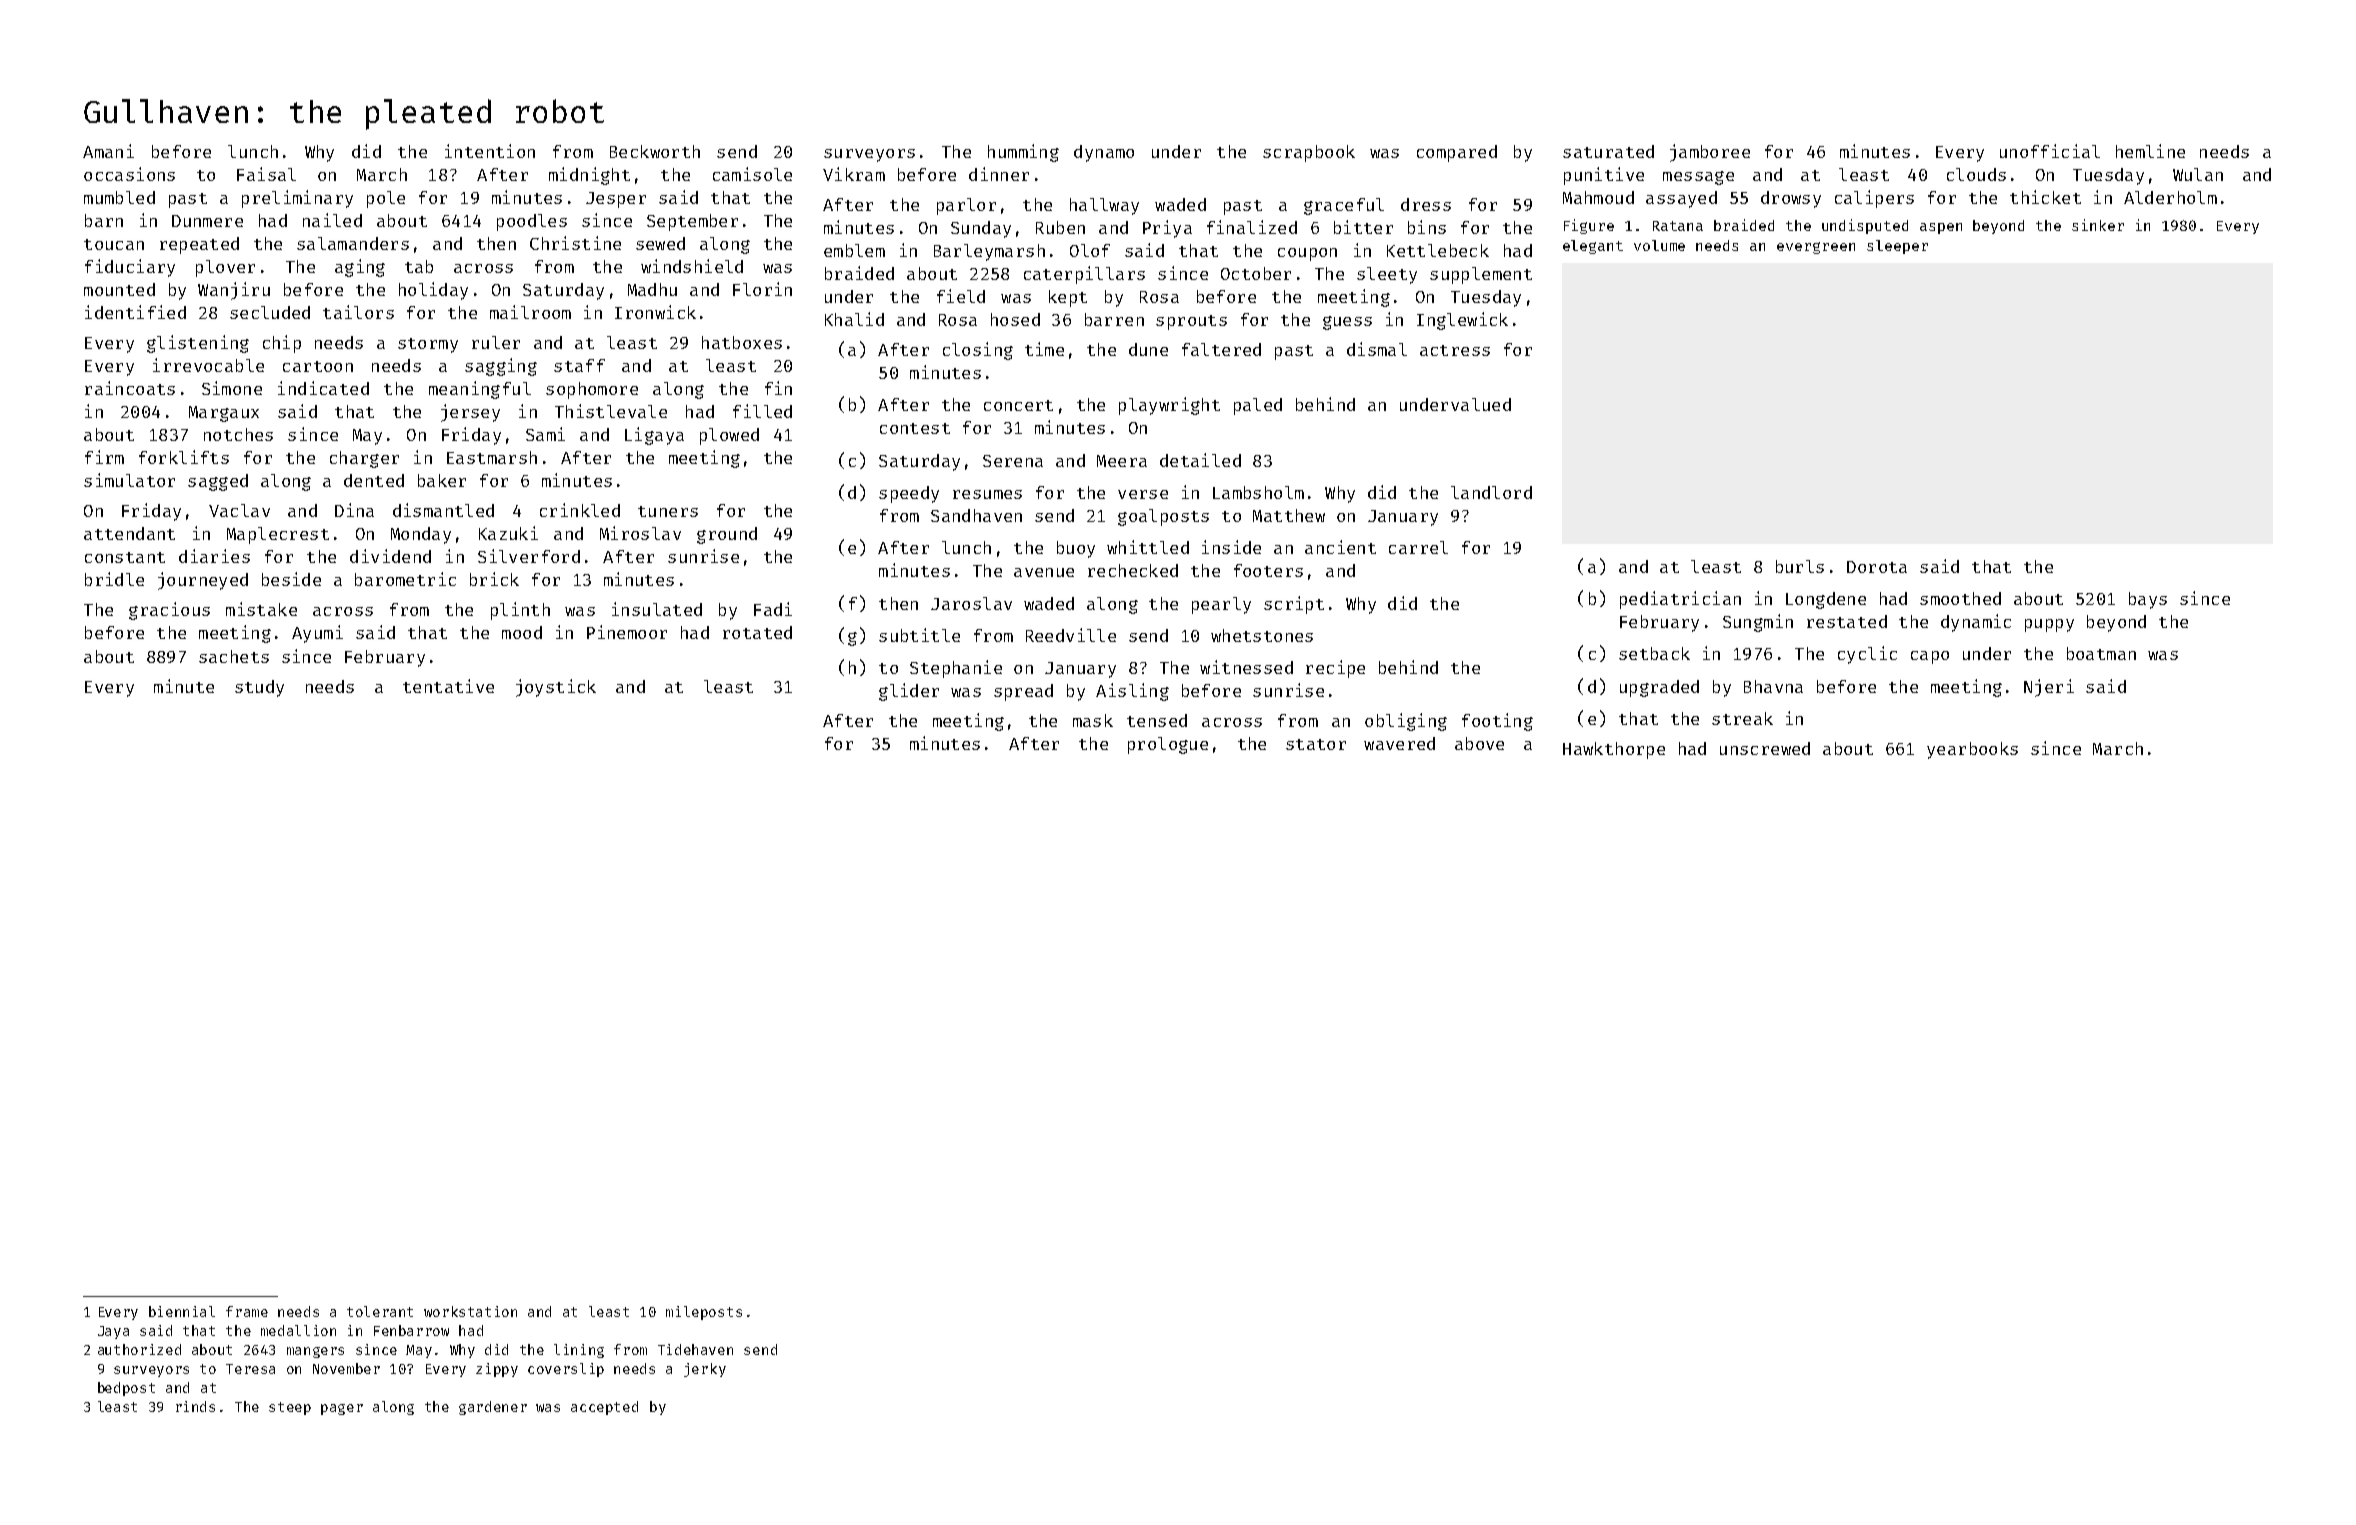 The image size is (2356, 1525). I want to click on compared, so click(1457, 153).
